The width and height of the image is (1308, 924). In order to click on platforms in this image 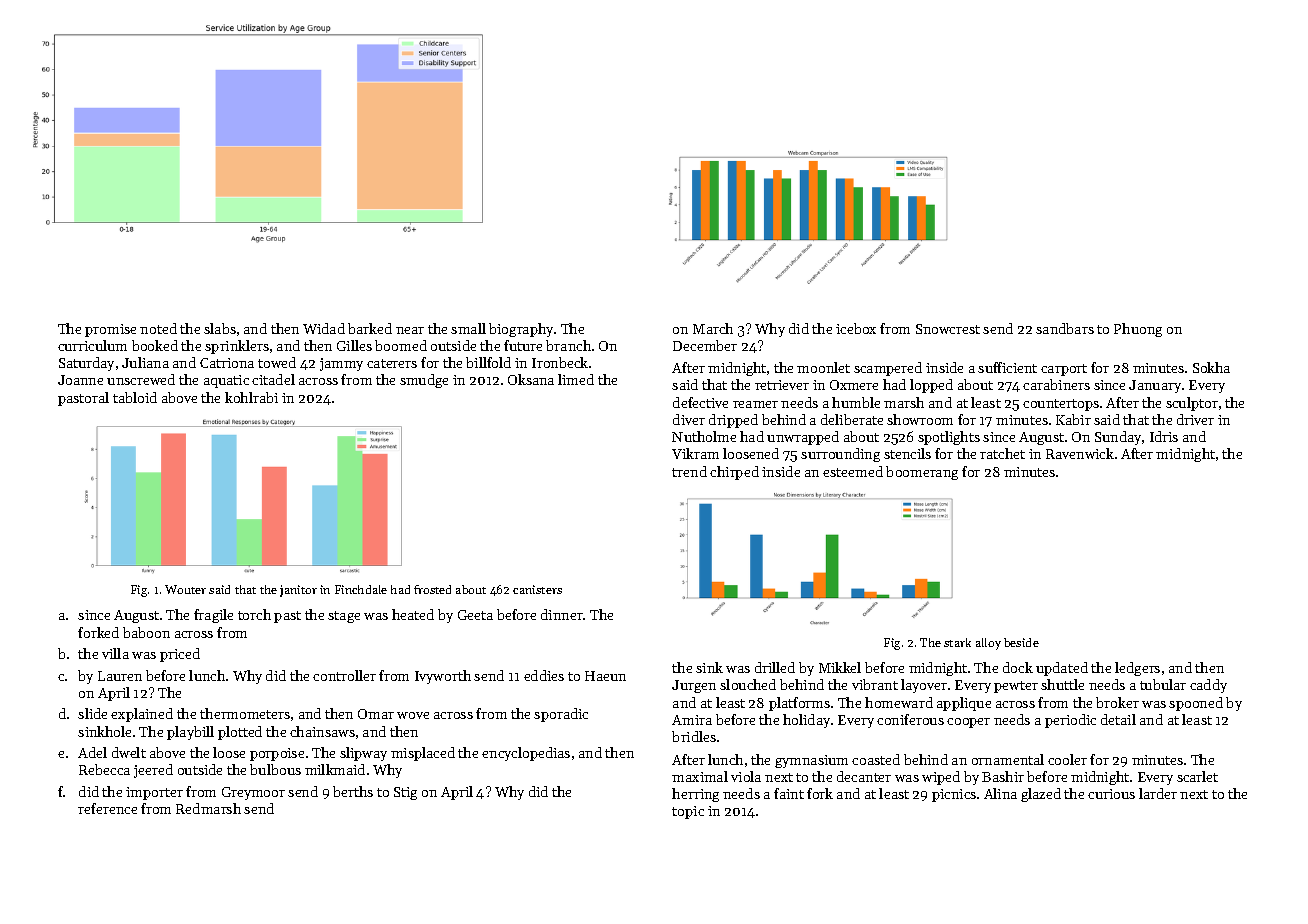, I will do `click(799, 704)`.
